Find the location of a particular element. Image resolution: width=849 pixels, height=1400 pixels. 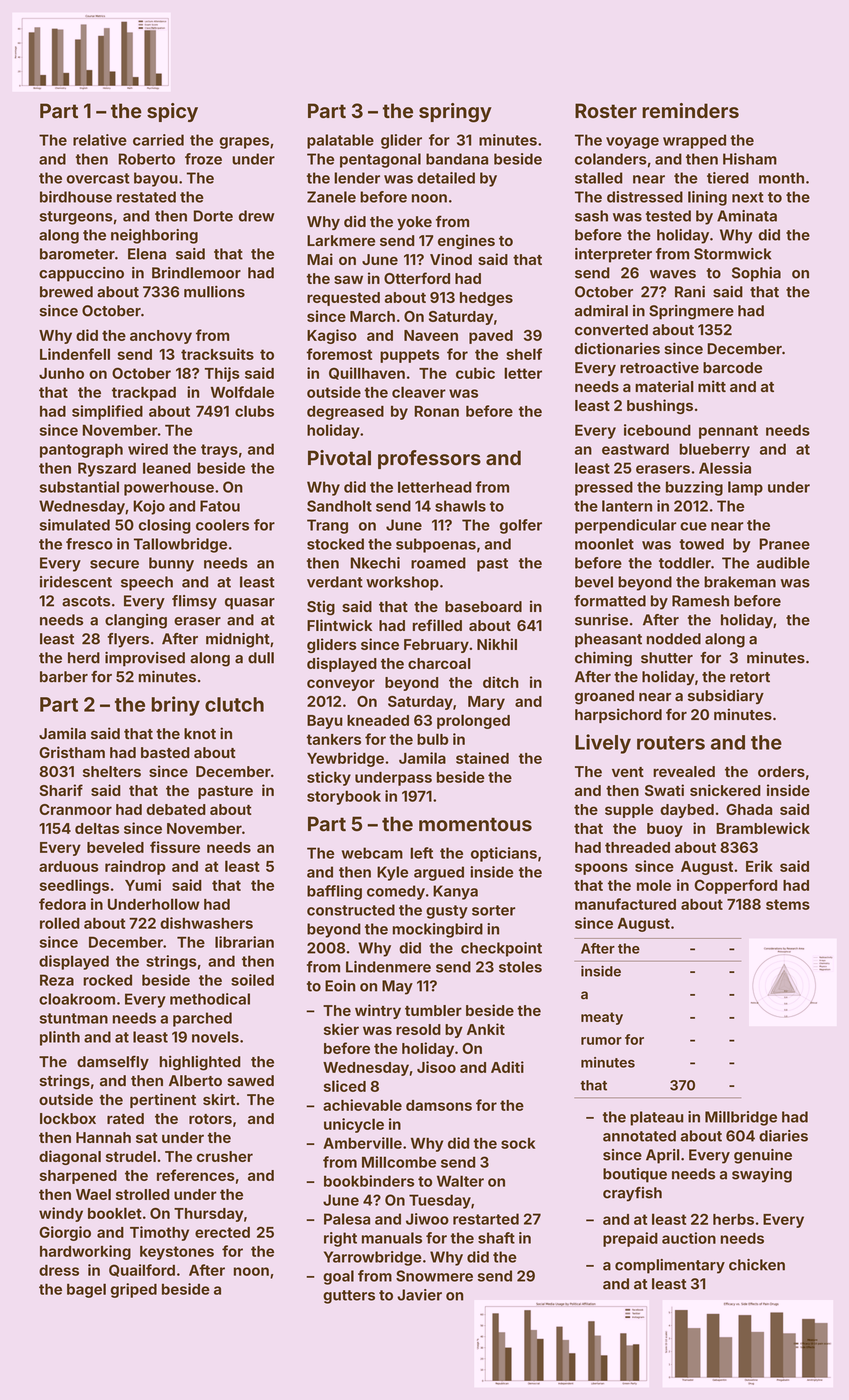

material is located at coordinates (664, 386).
